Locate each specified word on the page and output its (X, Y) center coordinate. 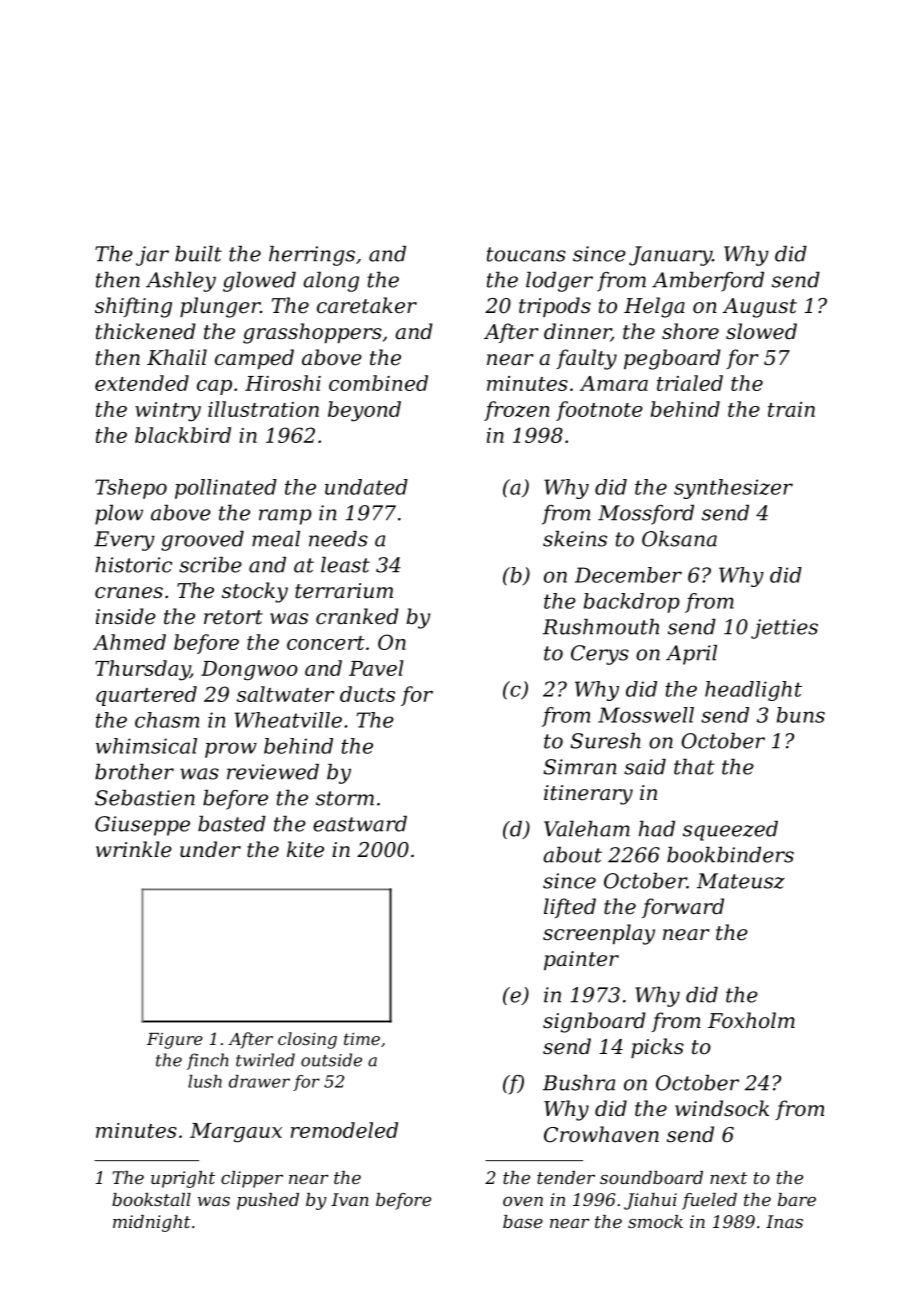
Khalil (177, 357)
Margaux (236, 1133)
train (791, 409)
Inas (784, 1221)
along (331, 282)
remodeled (344, 1130)
